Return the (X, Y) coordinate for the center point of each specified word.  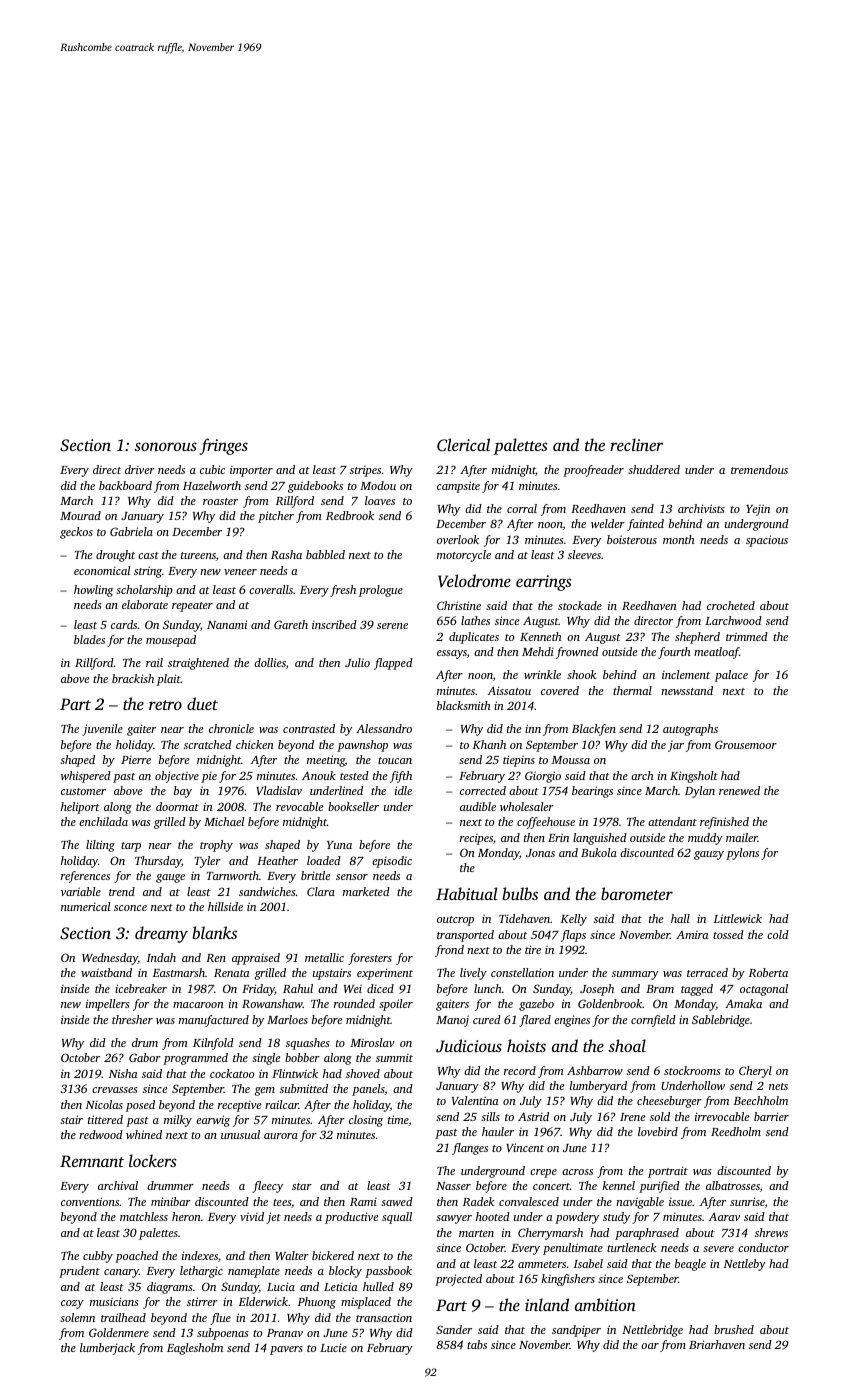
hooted (493, 1216)
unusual (240, 1134)
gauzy (709, 855)
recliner (636, 444)
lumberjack (107, 1349)
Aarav (724, 1216)
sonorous (165, 446)
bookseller (353, 806)
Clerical (463, 444)
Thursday (158, 862)
